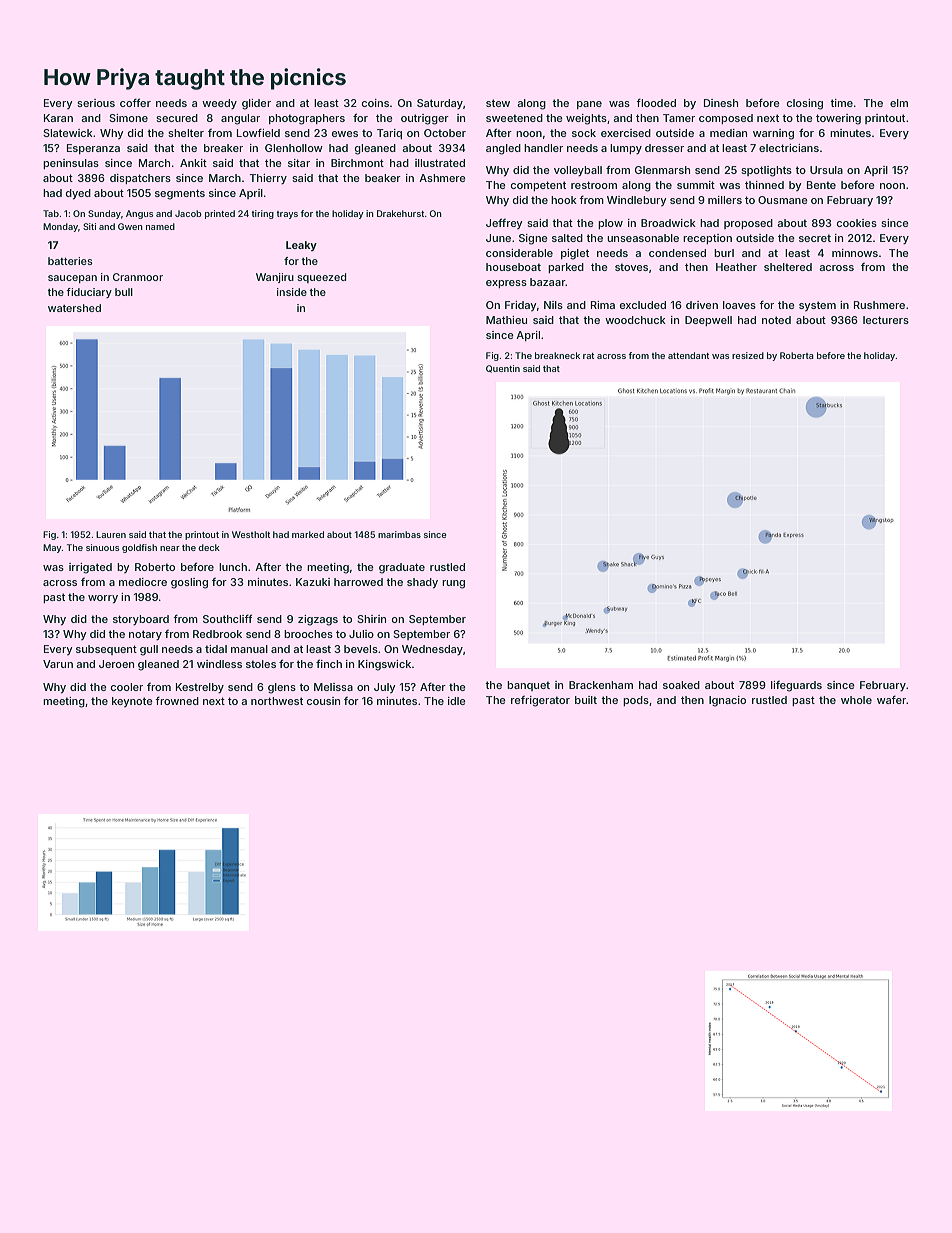 The height and width of the screenshot is (1233, 952). What do you see at coordinates (96, 103) in the screenshot?
I see `serious` at bounding box center [96, 103].
